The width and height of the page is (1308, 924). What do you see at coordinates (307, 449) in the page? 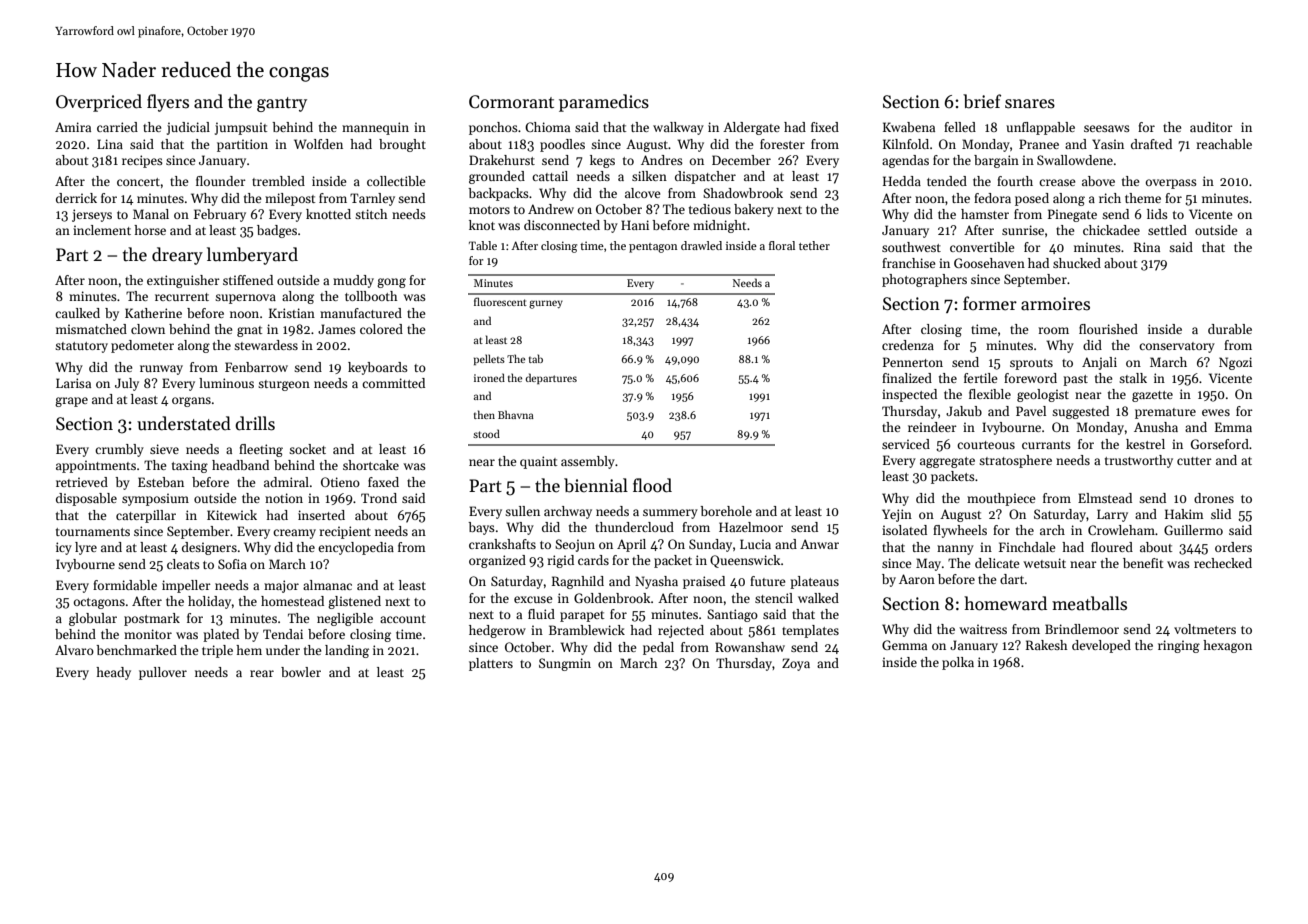
I see `socket` at bounding box center [307, 449].
